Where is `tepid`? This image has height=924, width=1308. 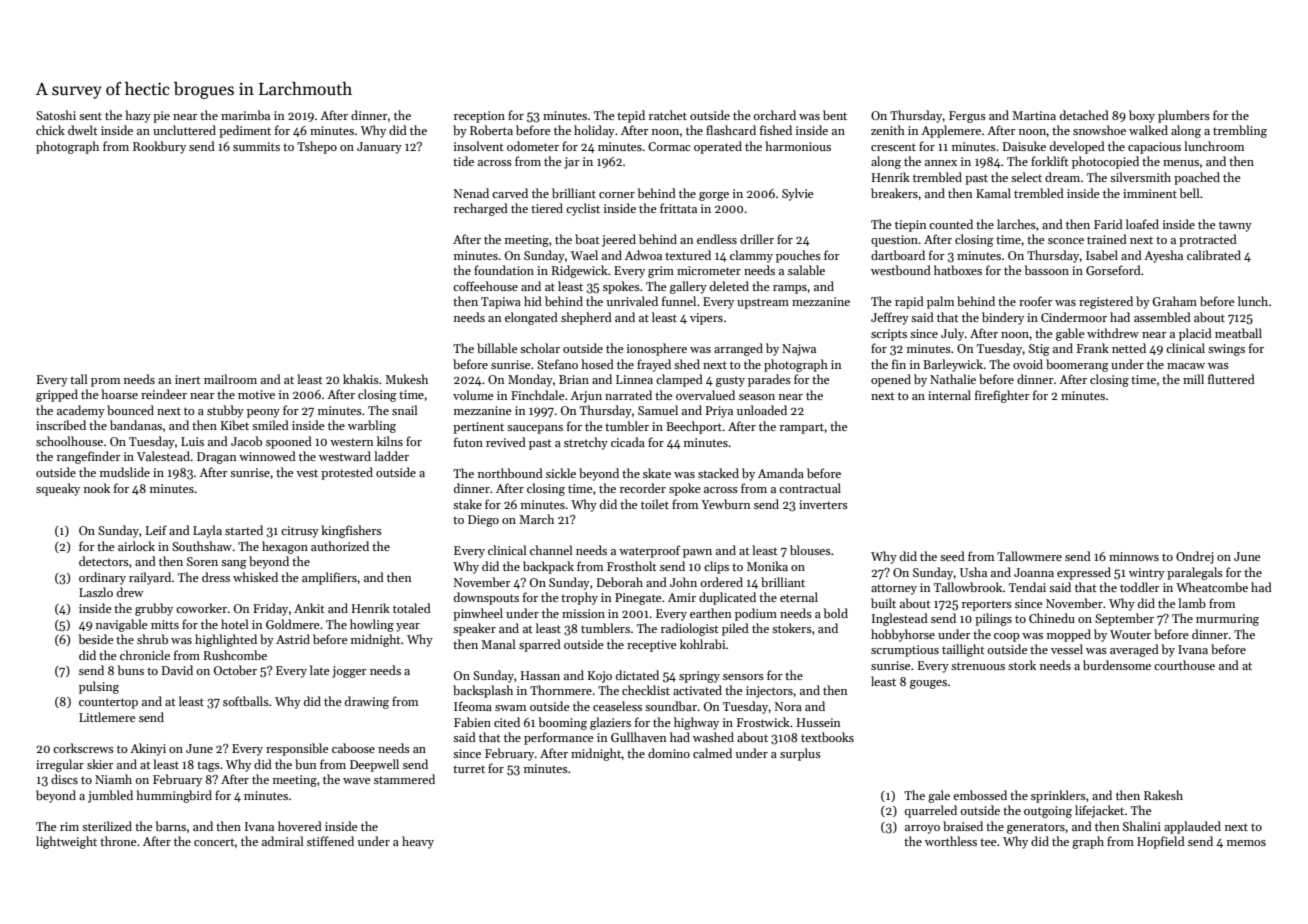
tepid is located at coordinates (631, 116).
